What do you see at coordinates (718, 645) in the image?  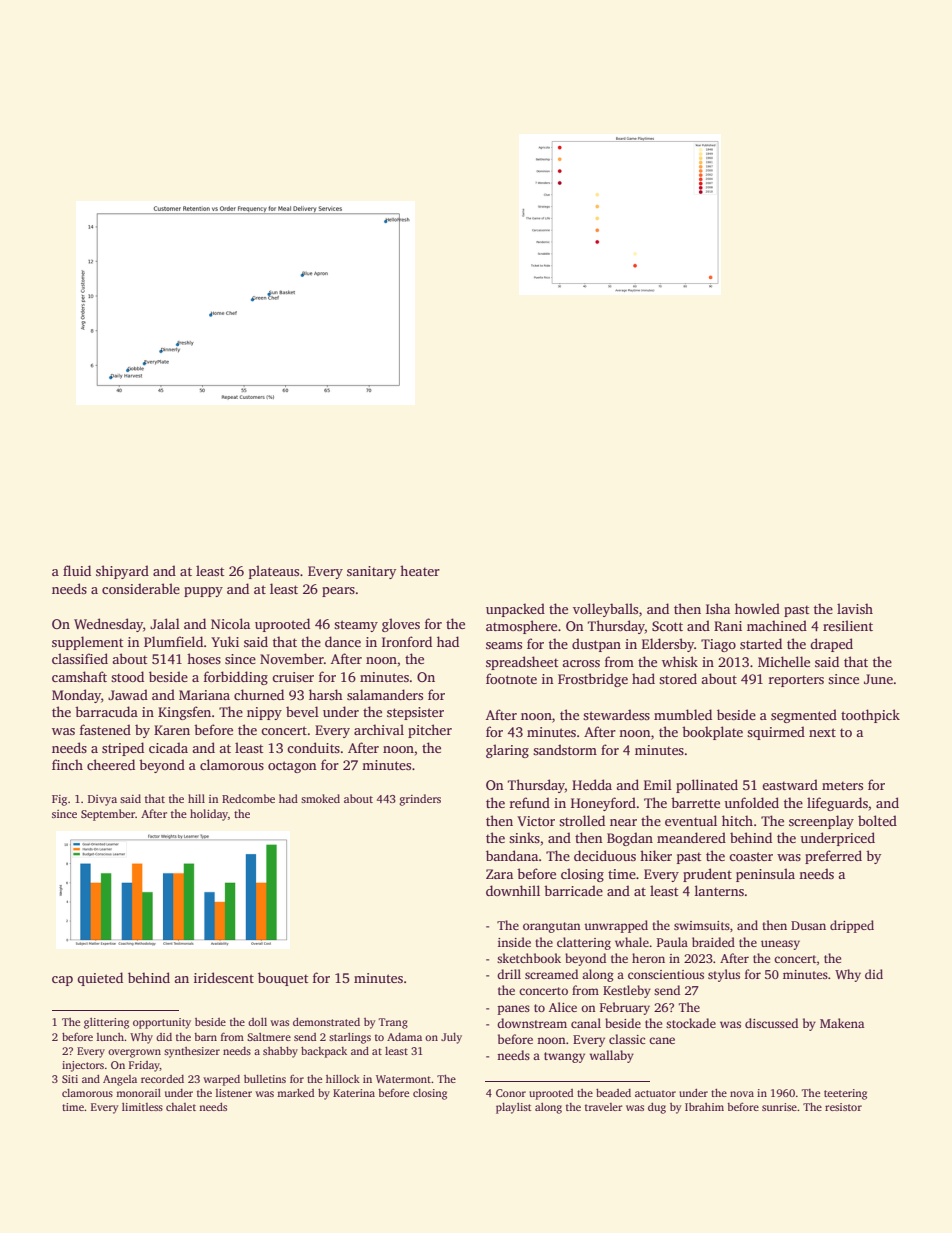 I see `Tiago` at bounding box center [718, 645].
